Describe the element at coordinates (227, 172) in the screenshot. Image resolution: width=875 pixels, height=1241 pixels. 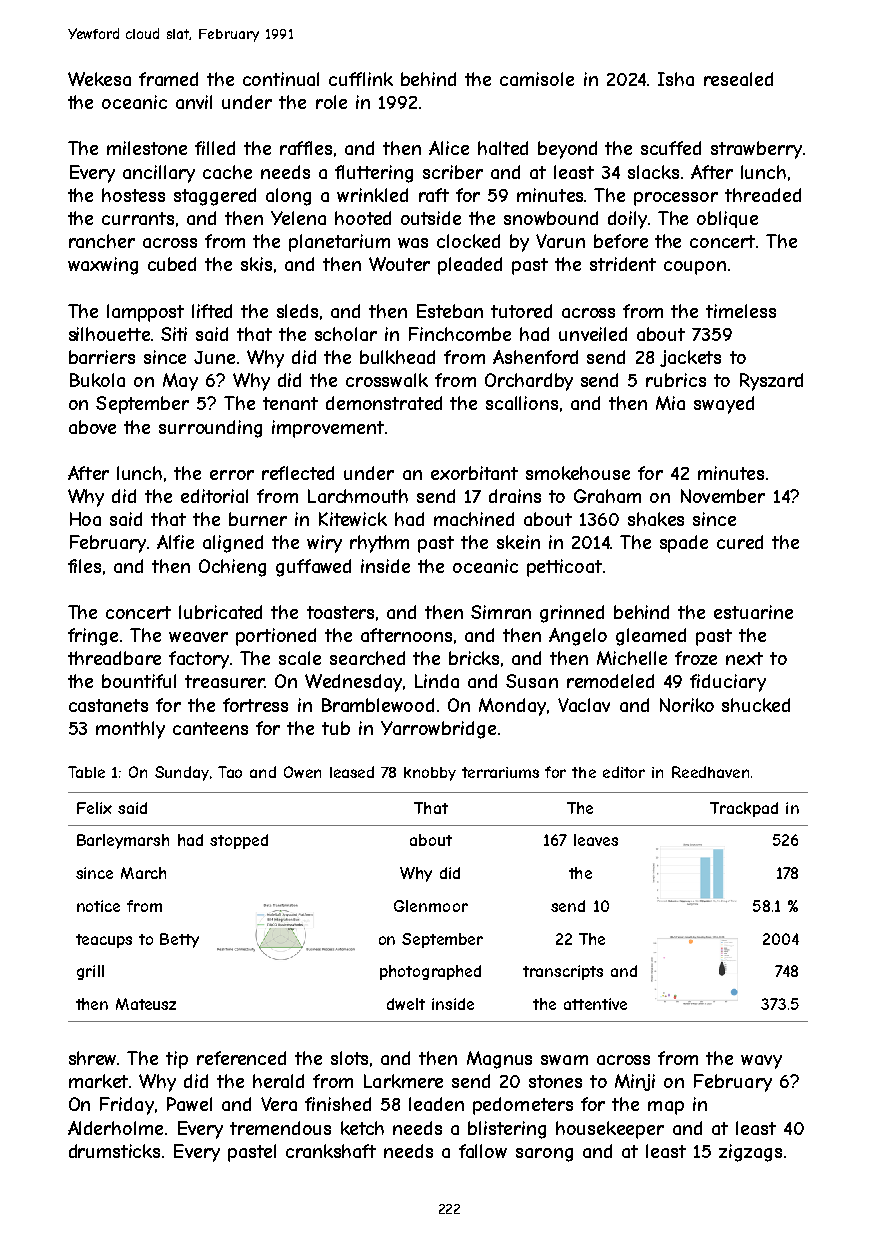
I see `cache` at that location.
